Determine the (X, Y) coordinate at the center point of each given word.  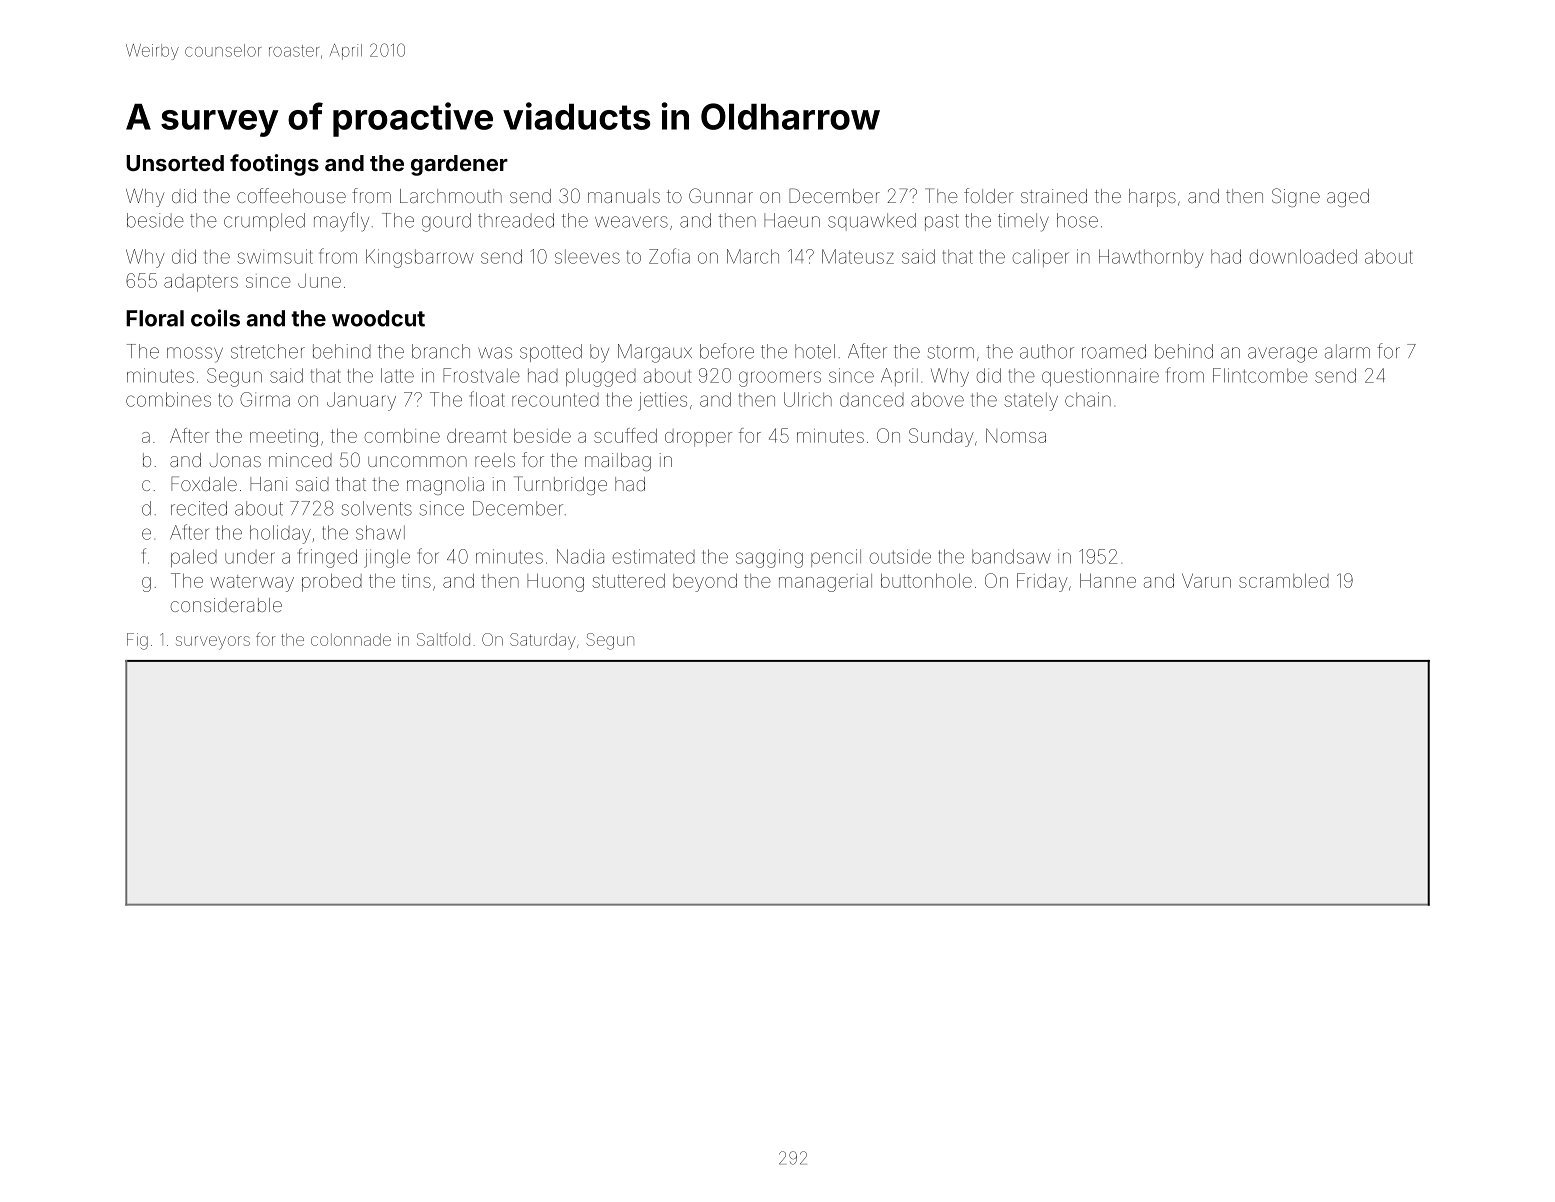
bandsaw (1011, 556)
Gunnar (721, 195)
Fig (137, 641)
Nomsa (1016, 435)
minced (300, 460)
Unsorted (175, 163)
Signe (1296, 197)
